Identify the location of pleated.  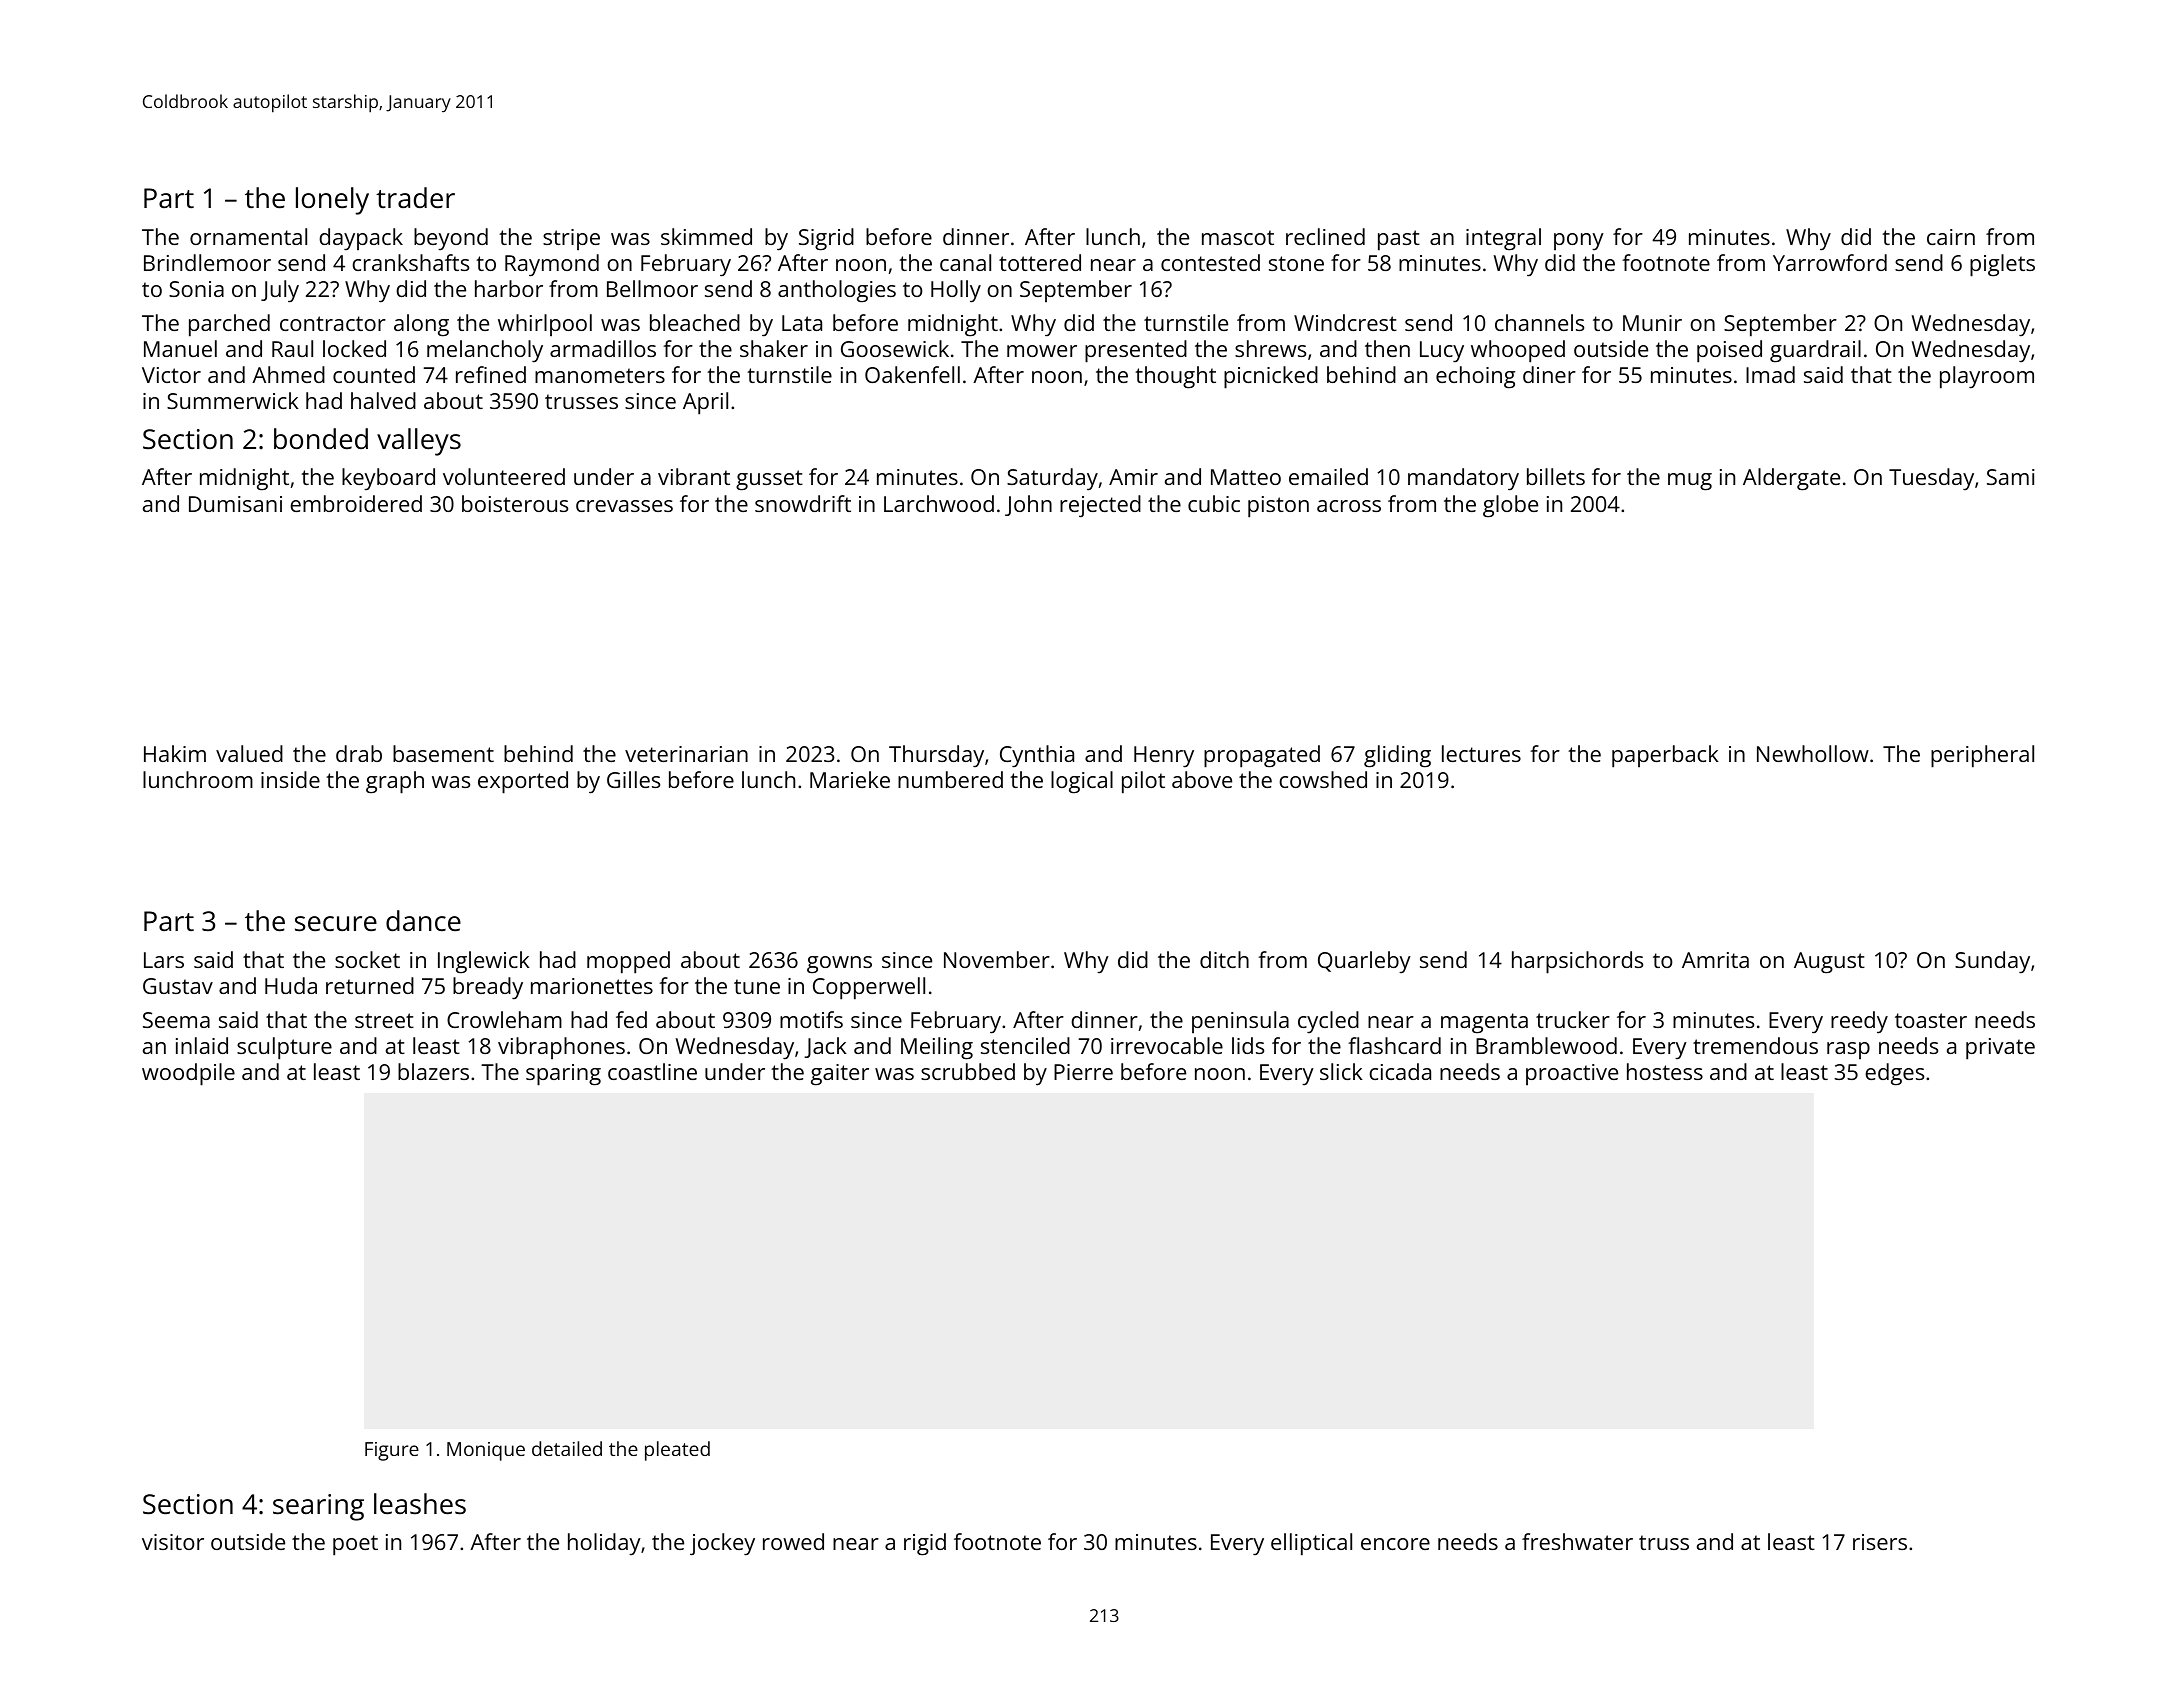
(677, 1451).
